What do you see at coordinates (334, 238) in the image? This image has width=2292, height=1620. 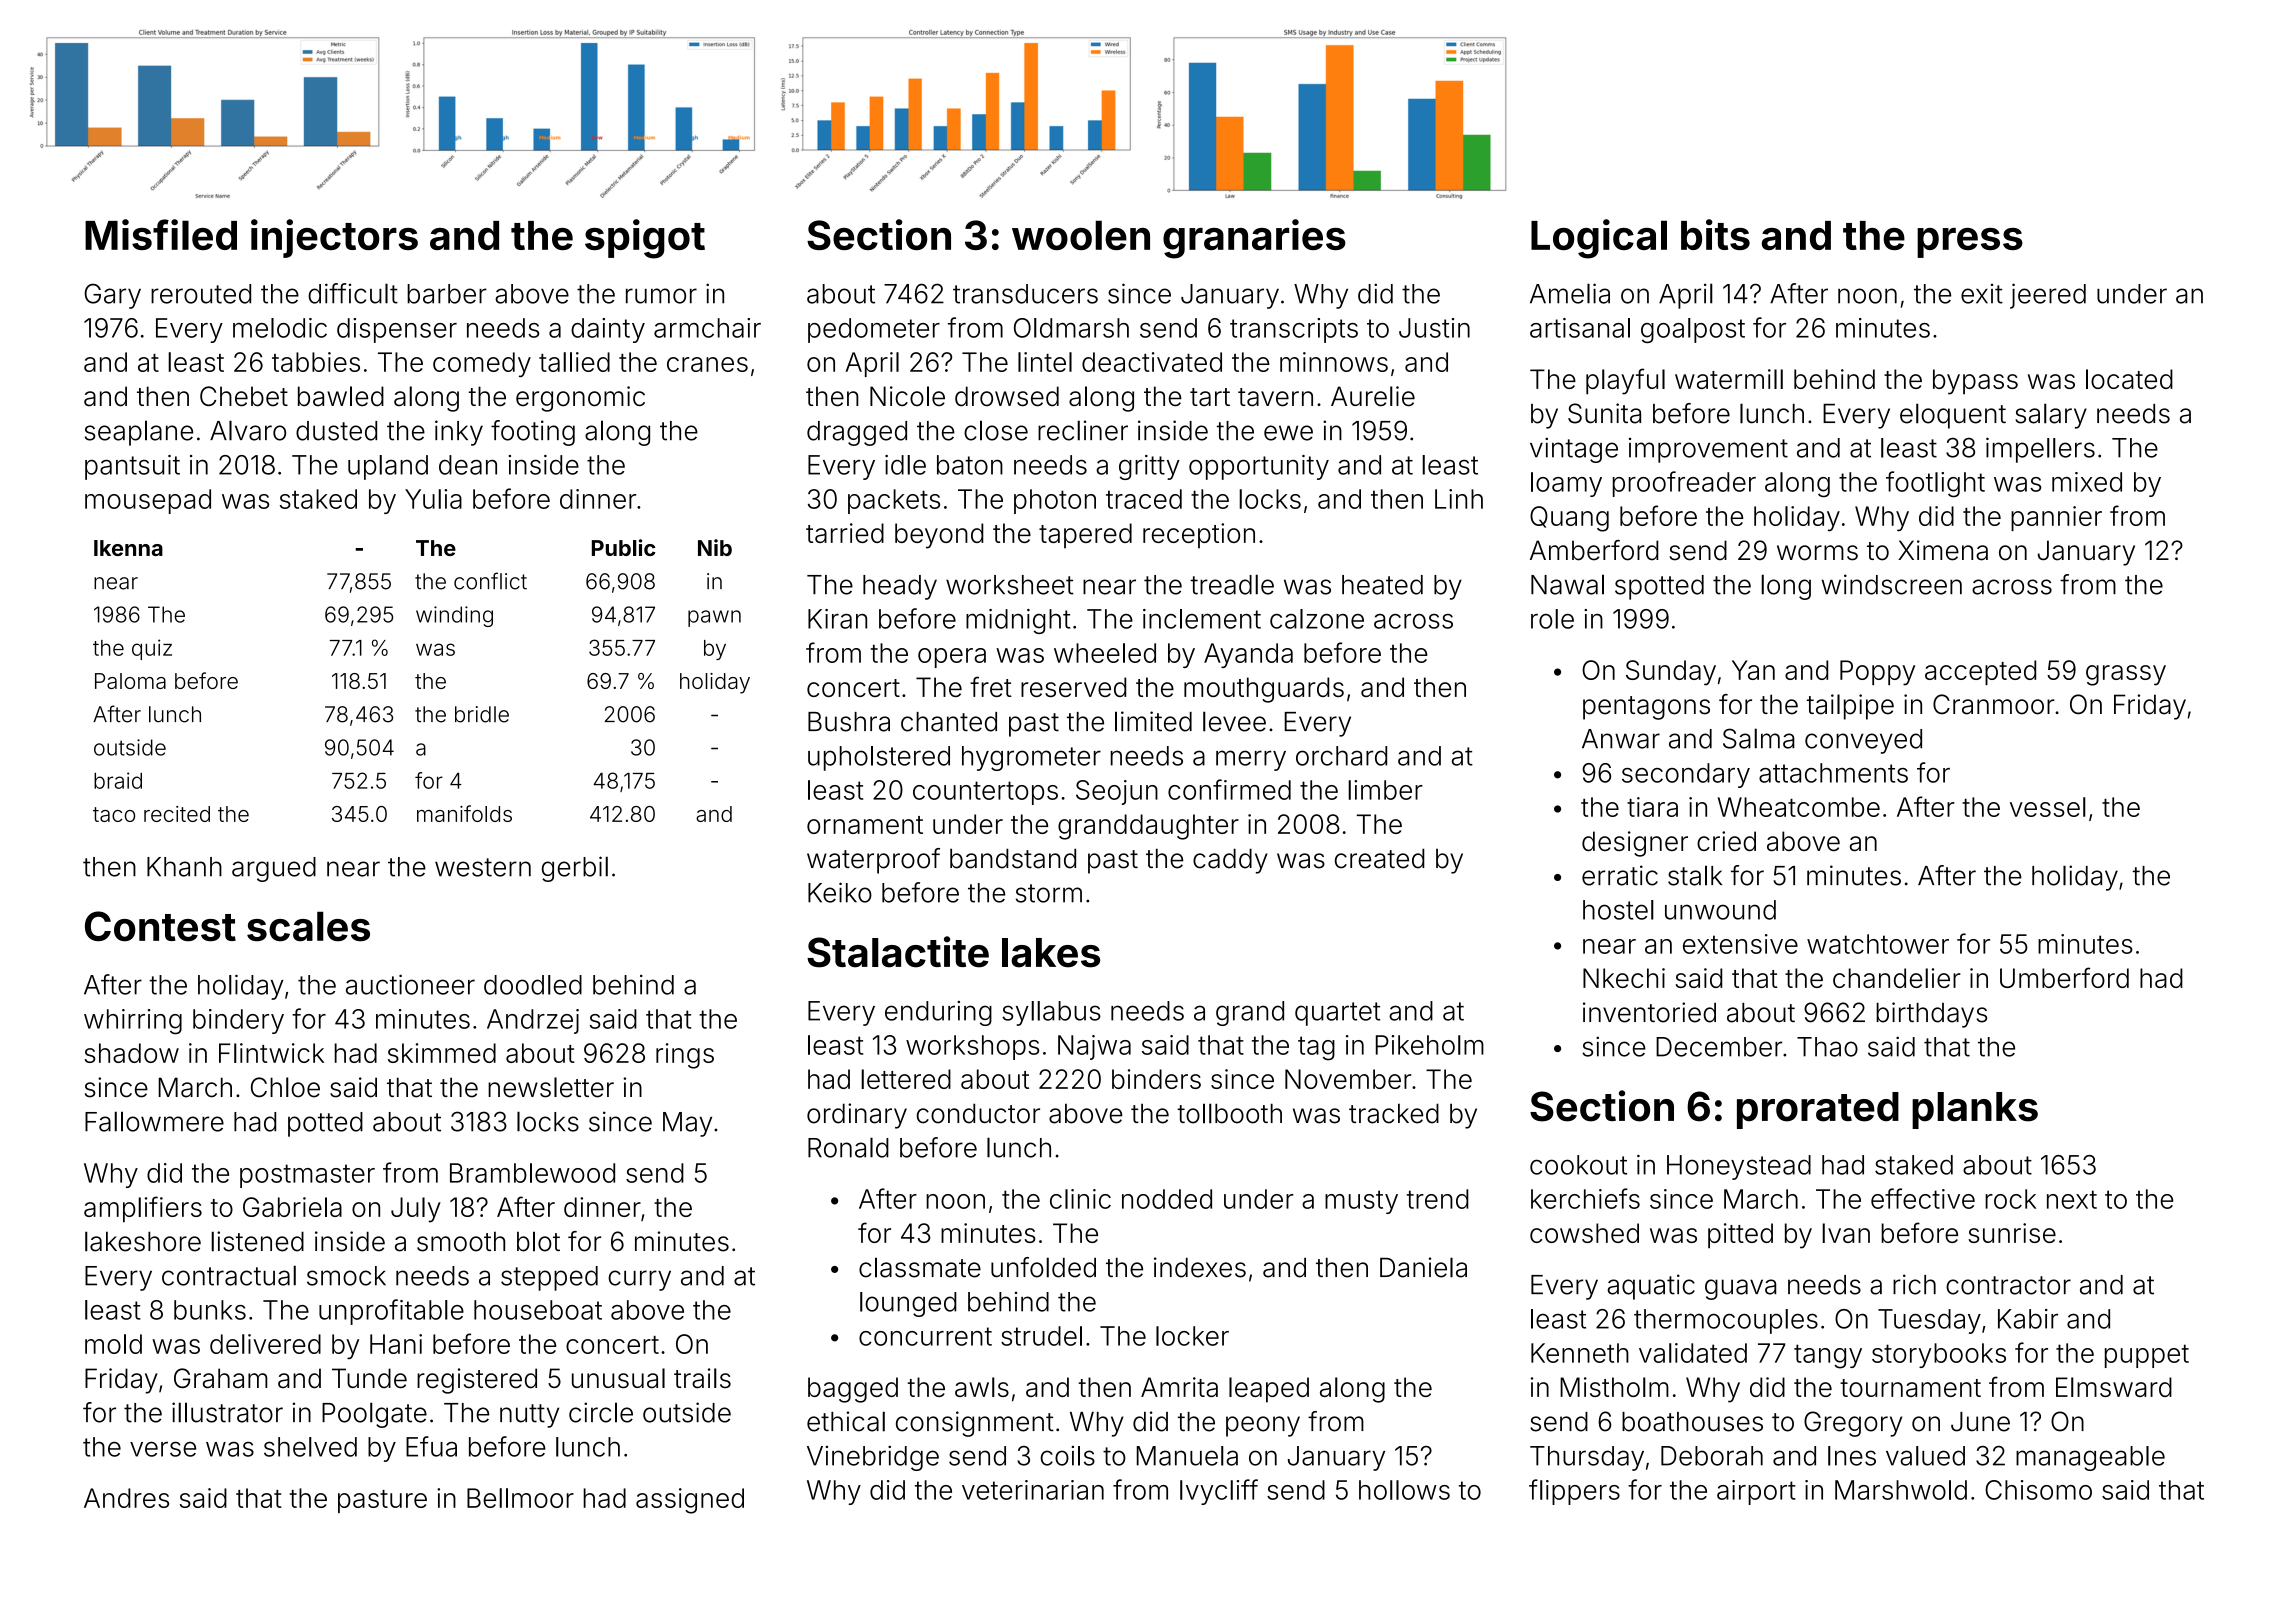 I see `injectors` at bounding box center [334, 238].
